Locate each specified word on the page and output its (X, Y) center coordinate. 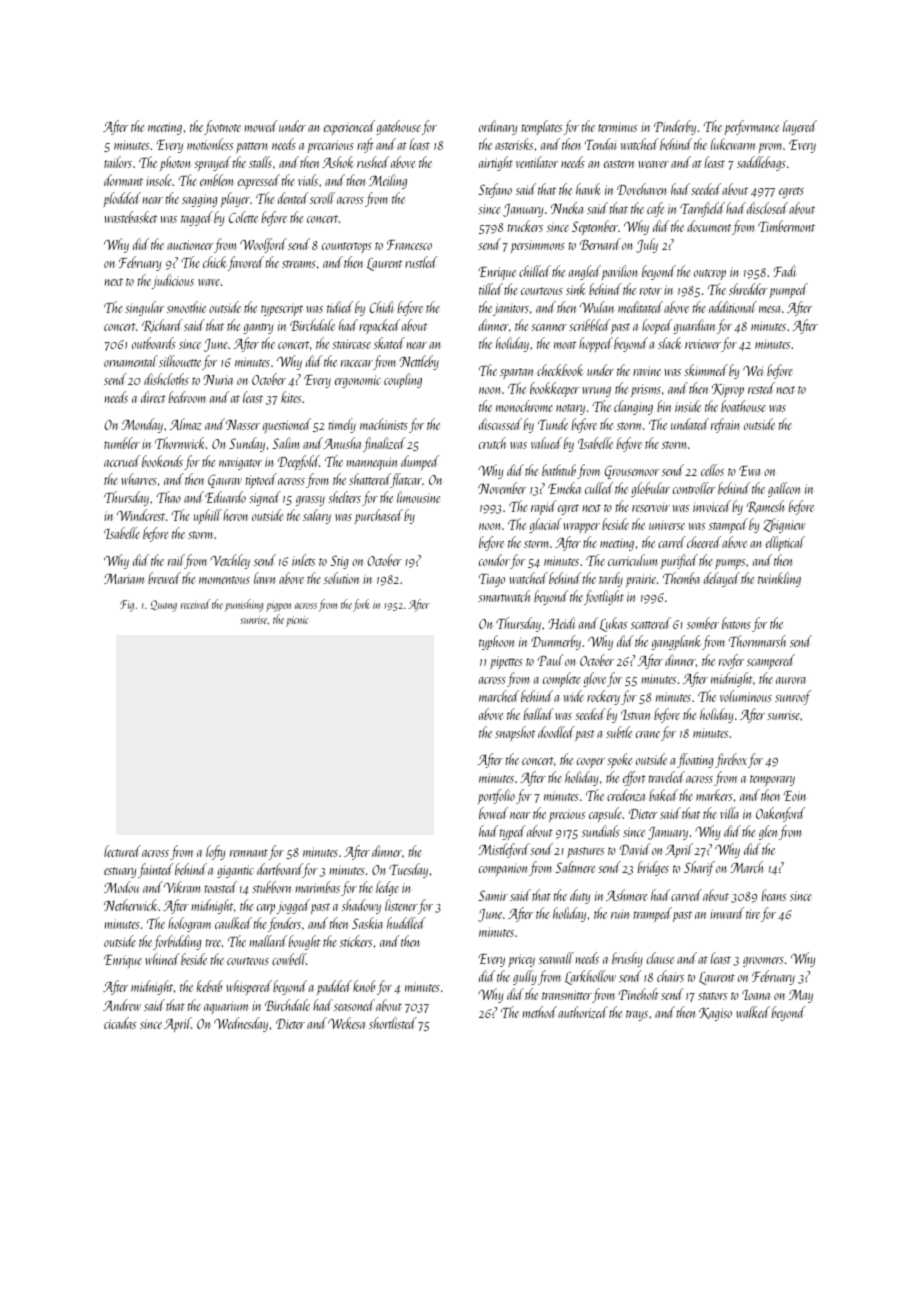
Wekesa (346, 1023)
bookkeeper (554, 389)
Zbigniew (784, 525)
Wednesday (241, 1024)
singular (144, 308)
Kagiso (715, 1014)
